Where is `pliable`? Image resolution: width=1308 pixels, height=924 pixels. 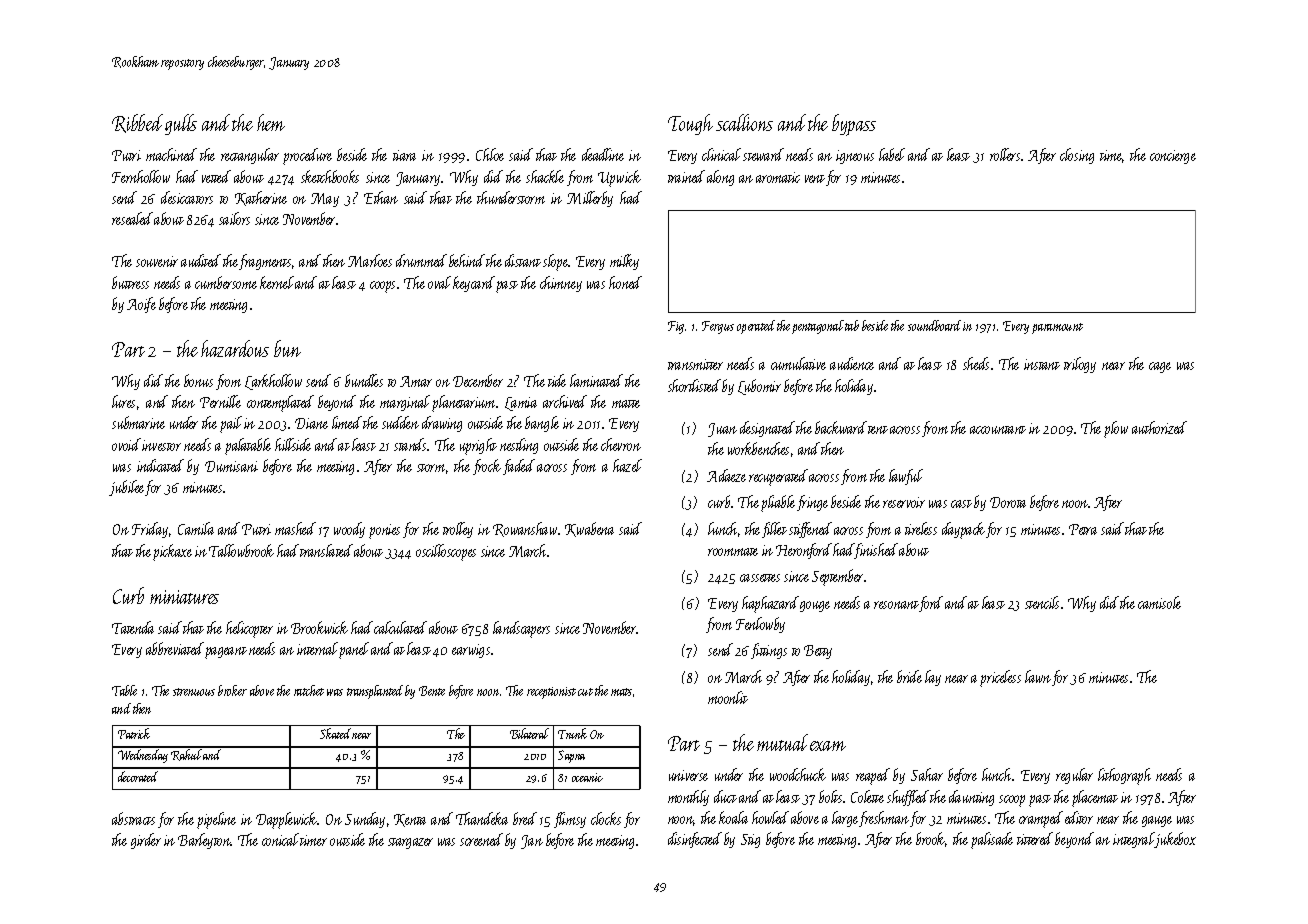 pliable is located at coordinates (778, 503).
